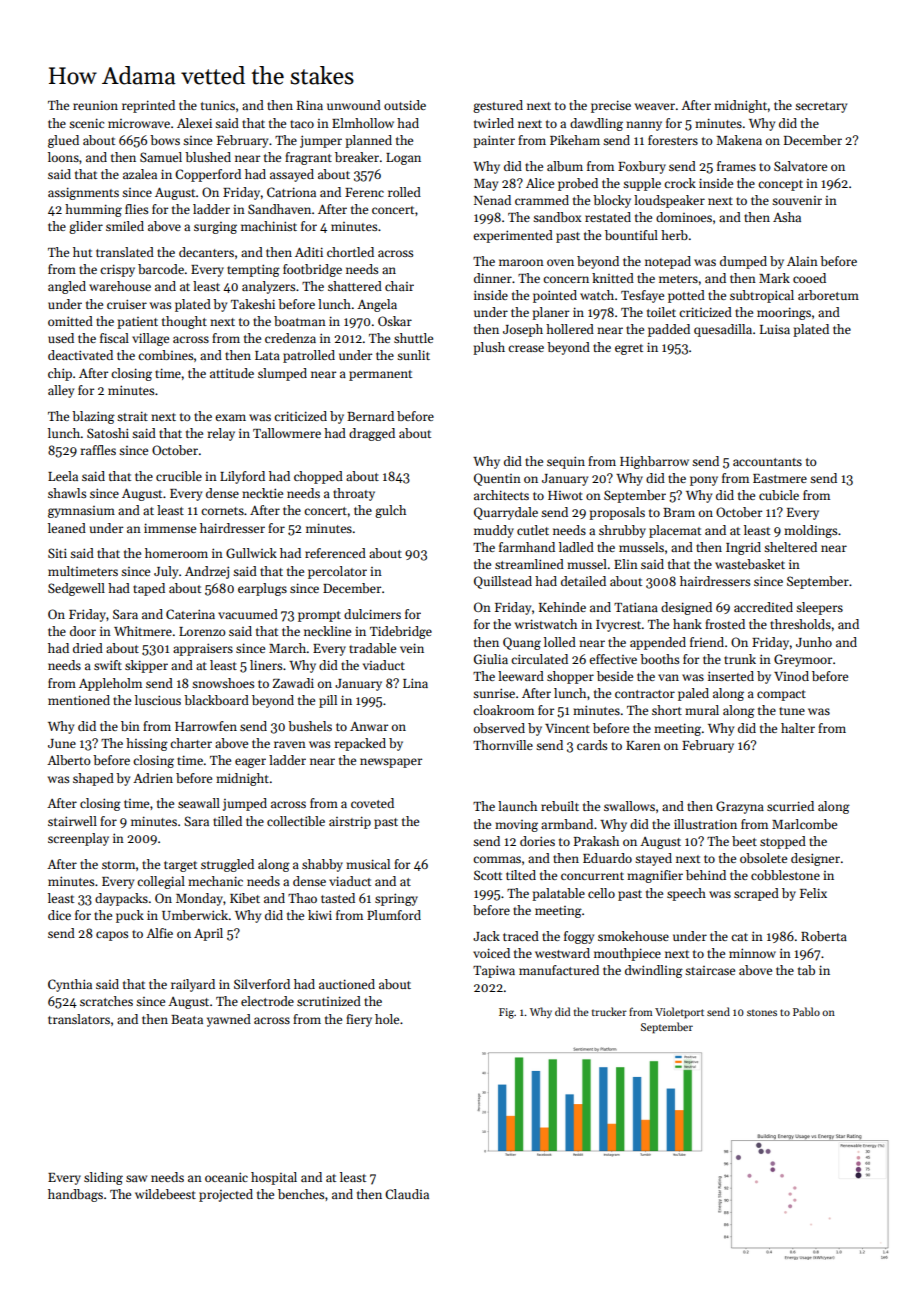 Image resolution: width=908 pixels, height=1316 pixels. What do you see at coordinates (372, 434) in the screenshot?
I see `dragged` at bounding box center [372, 434].
